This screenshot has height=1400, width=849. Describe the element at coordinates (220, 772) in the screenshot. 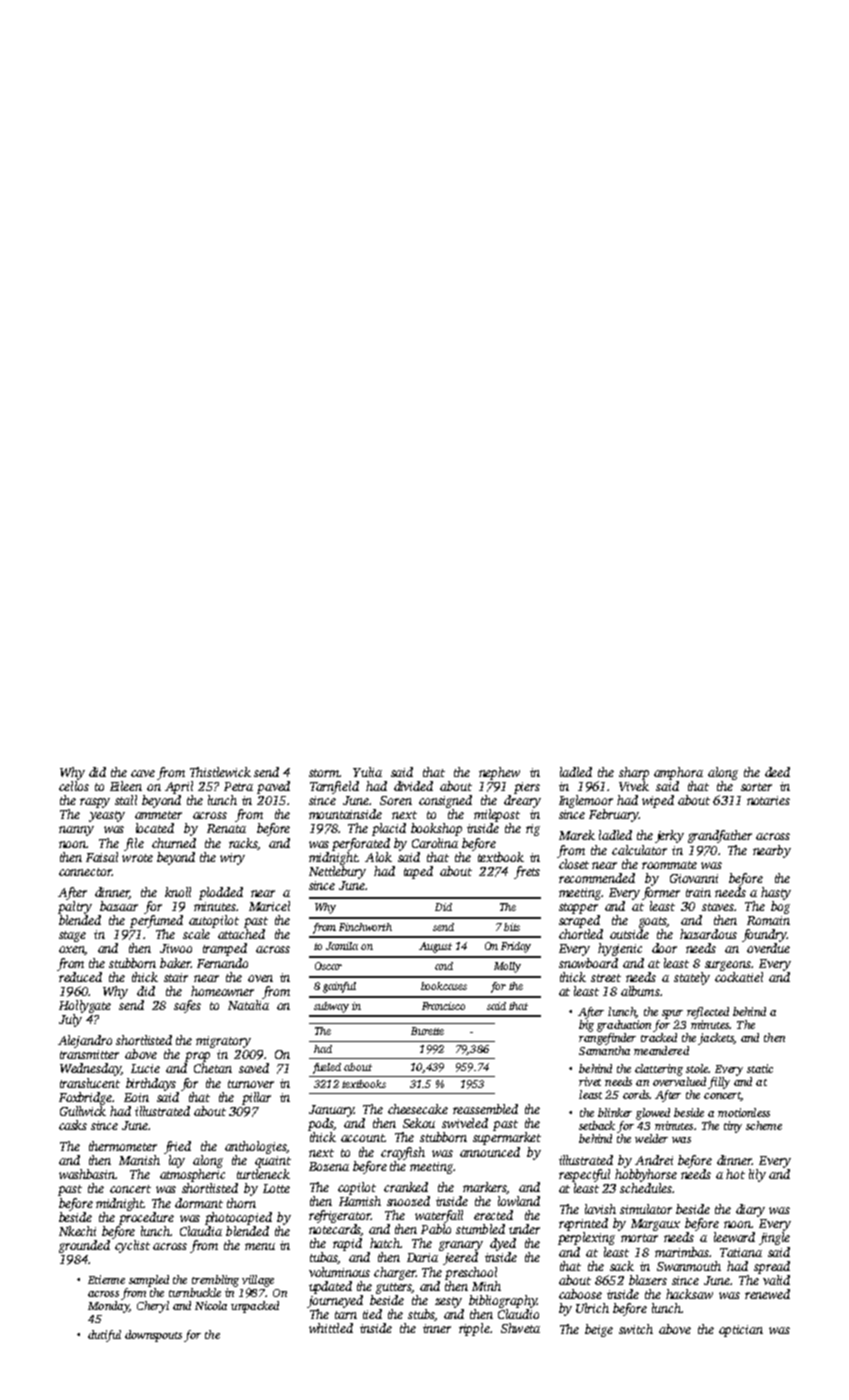

I see `Thistlewick` at that location.
